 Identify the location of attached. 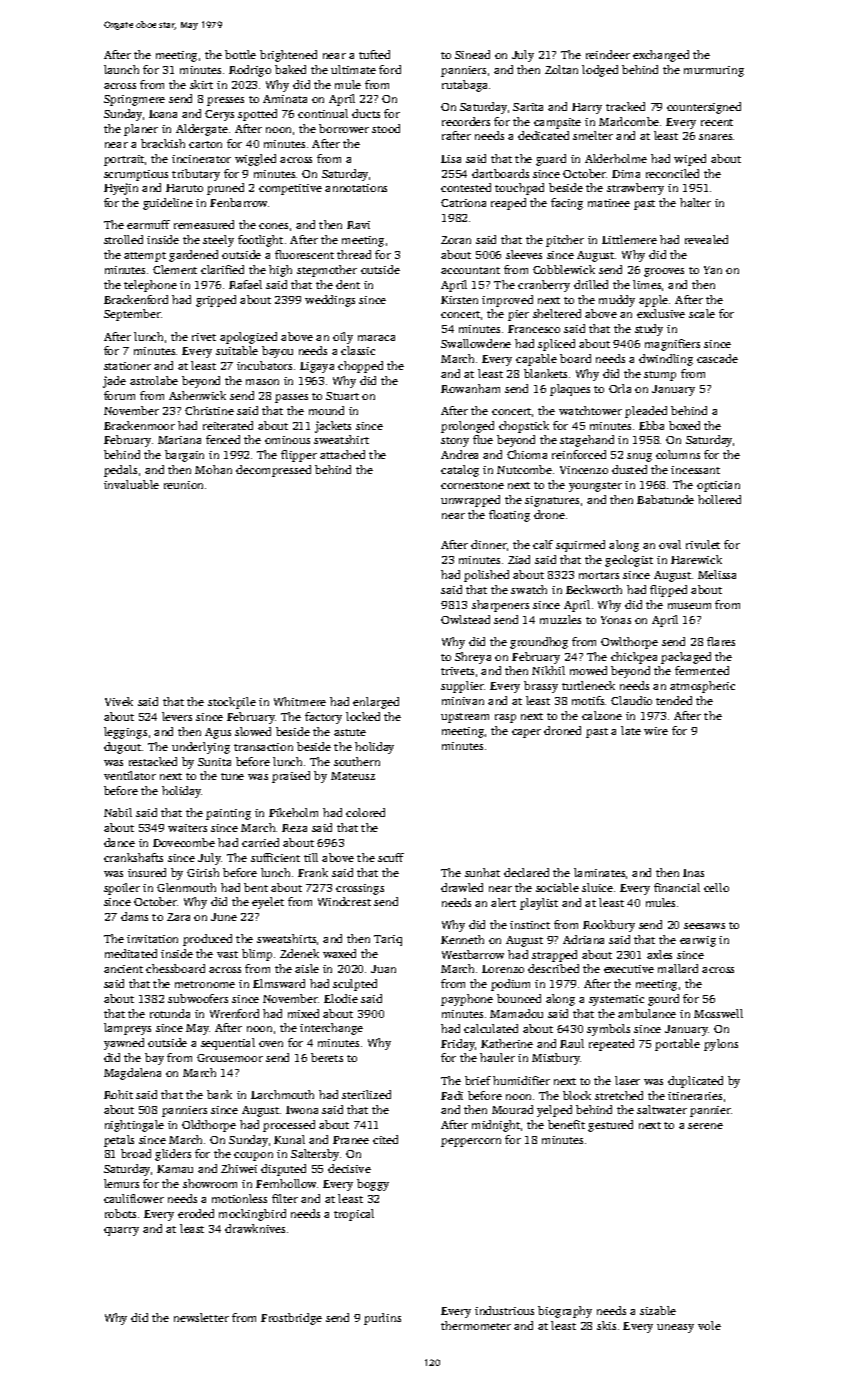
(342, 454).
